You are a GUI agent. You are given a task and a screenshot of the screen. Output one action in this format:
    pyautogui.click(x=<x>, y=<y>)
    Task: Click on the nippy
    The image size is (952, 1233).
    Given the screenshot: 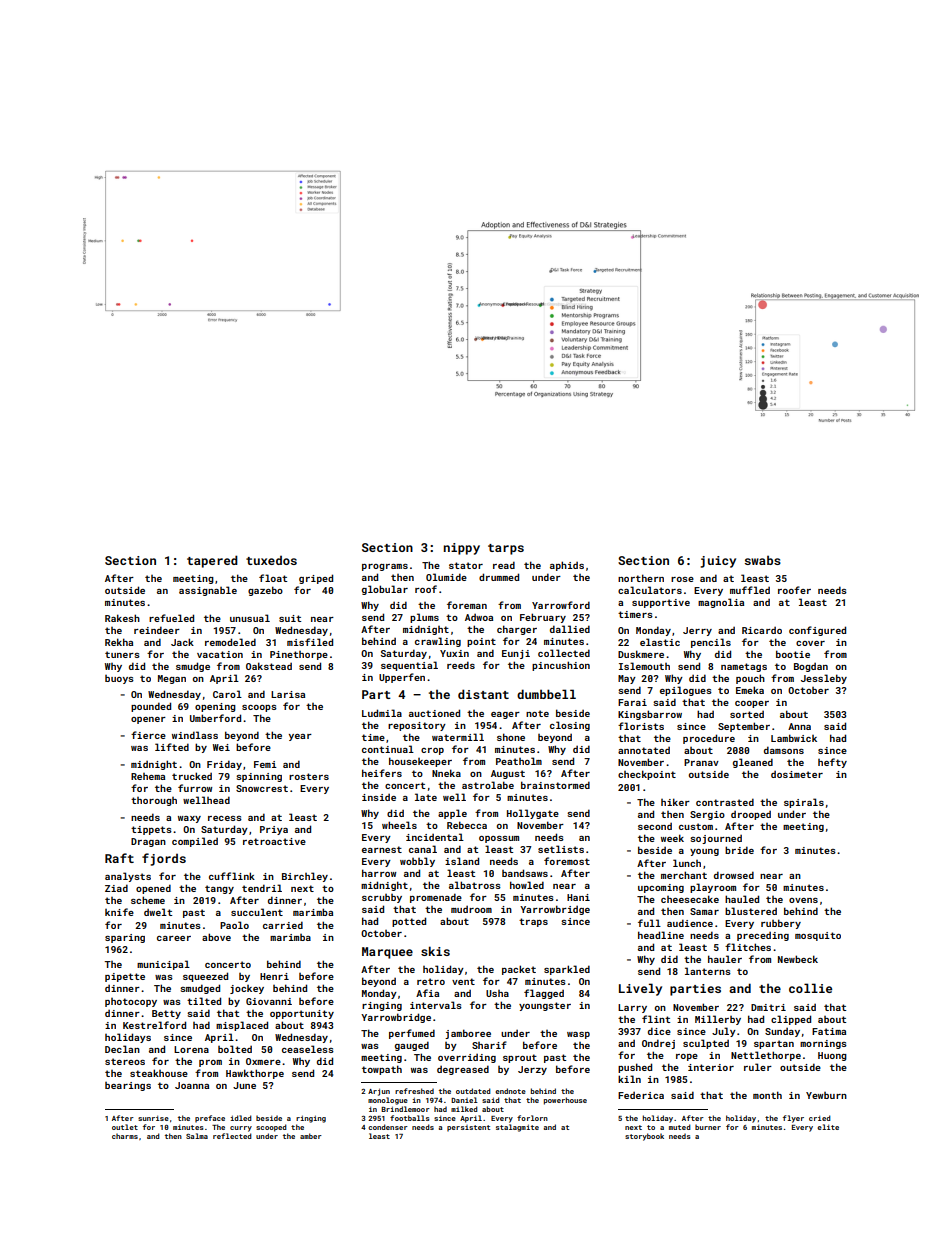 What is the action you would take?
    pyautogui.click(x=462, y=549)
